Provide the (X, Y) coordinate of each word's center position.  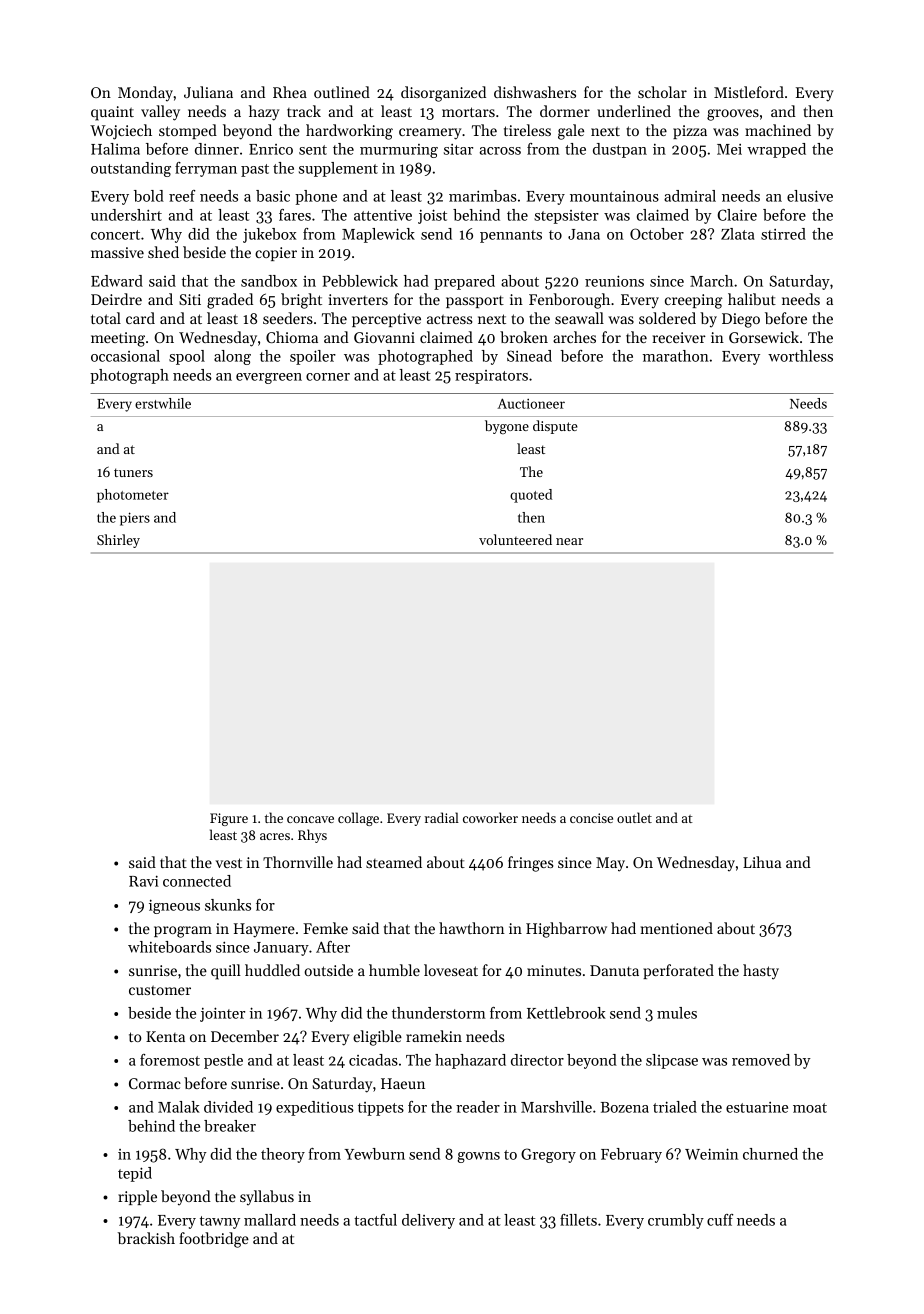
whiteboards (169, 947)
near (569, 541)
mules (677, 1013)
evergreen (269, 378)
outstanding (131, 169)
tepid (135, 1174)
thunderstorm (439, 1013)
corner (328, 377)
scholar (662, 92)
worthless (800, 356)
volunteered (515, 539)
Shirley (118, 541)
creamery (430, 134)
